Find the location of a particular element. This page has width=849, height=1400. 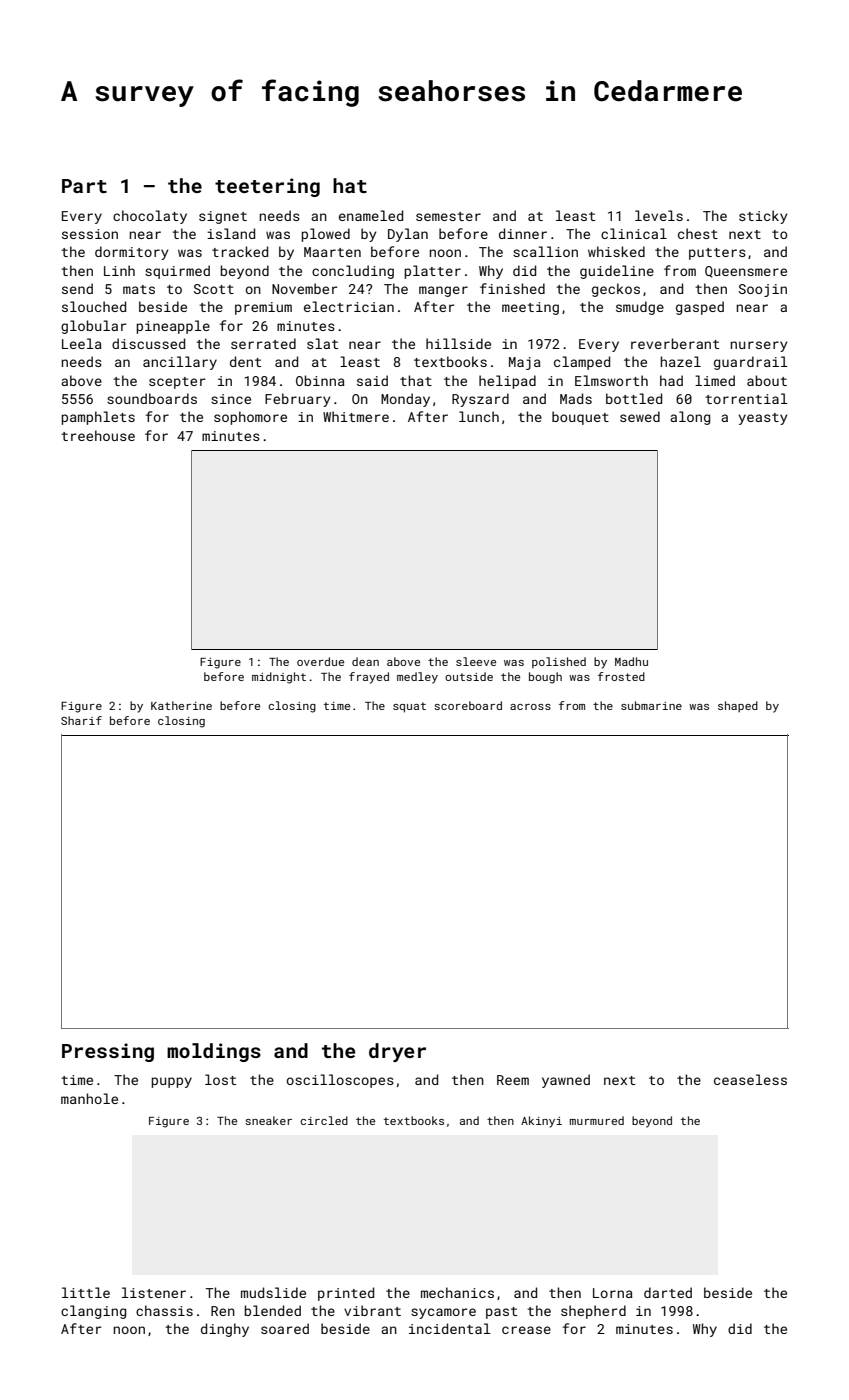

Katherine is located at coordinates (181, 705).
